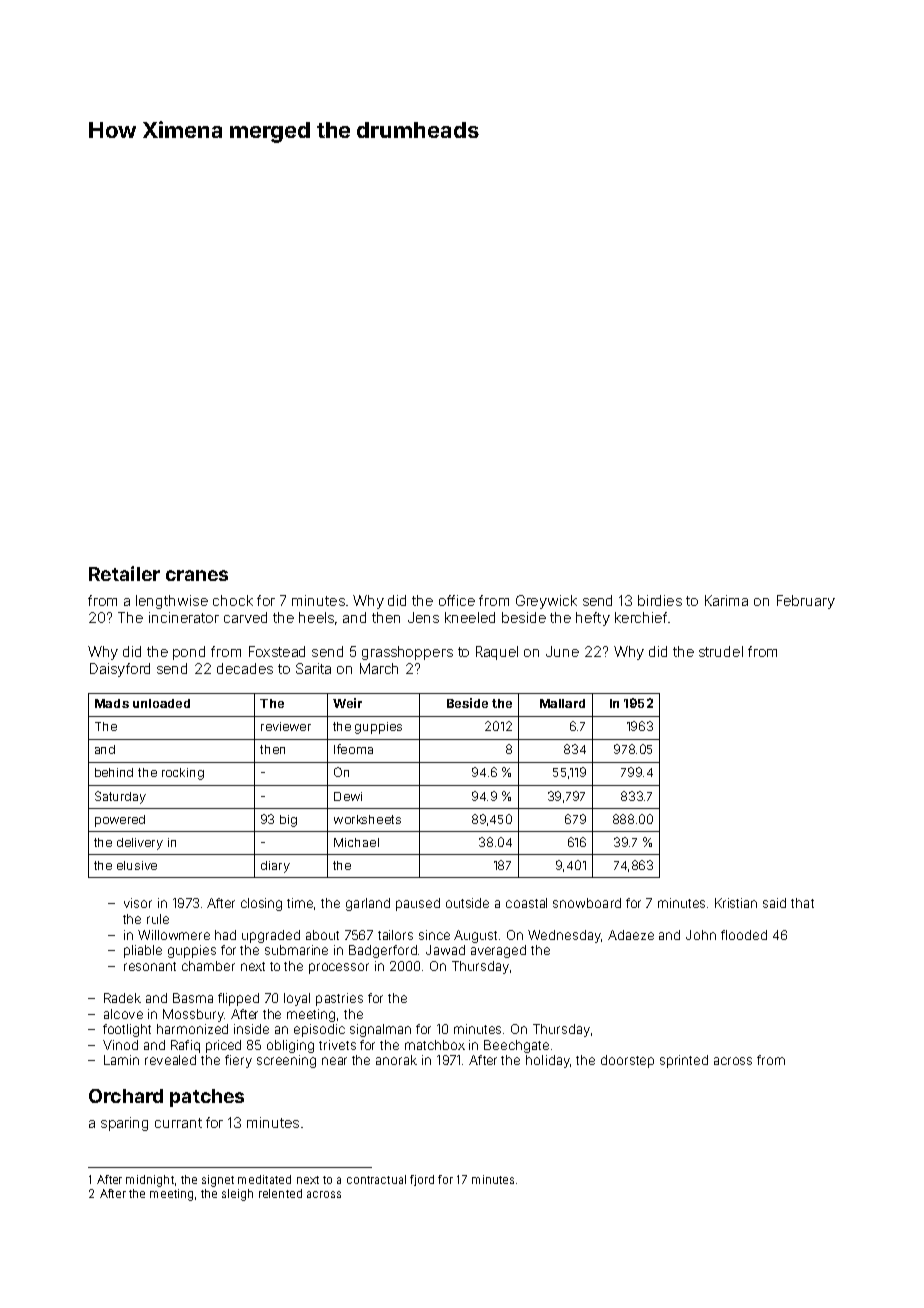  Describe the element at coordinates (802, 903) in the screenshot. I see `that` at that location.
